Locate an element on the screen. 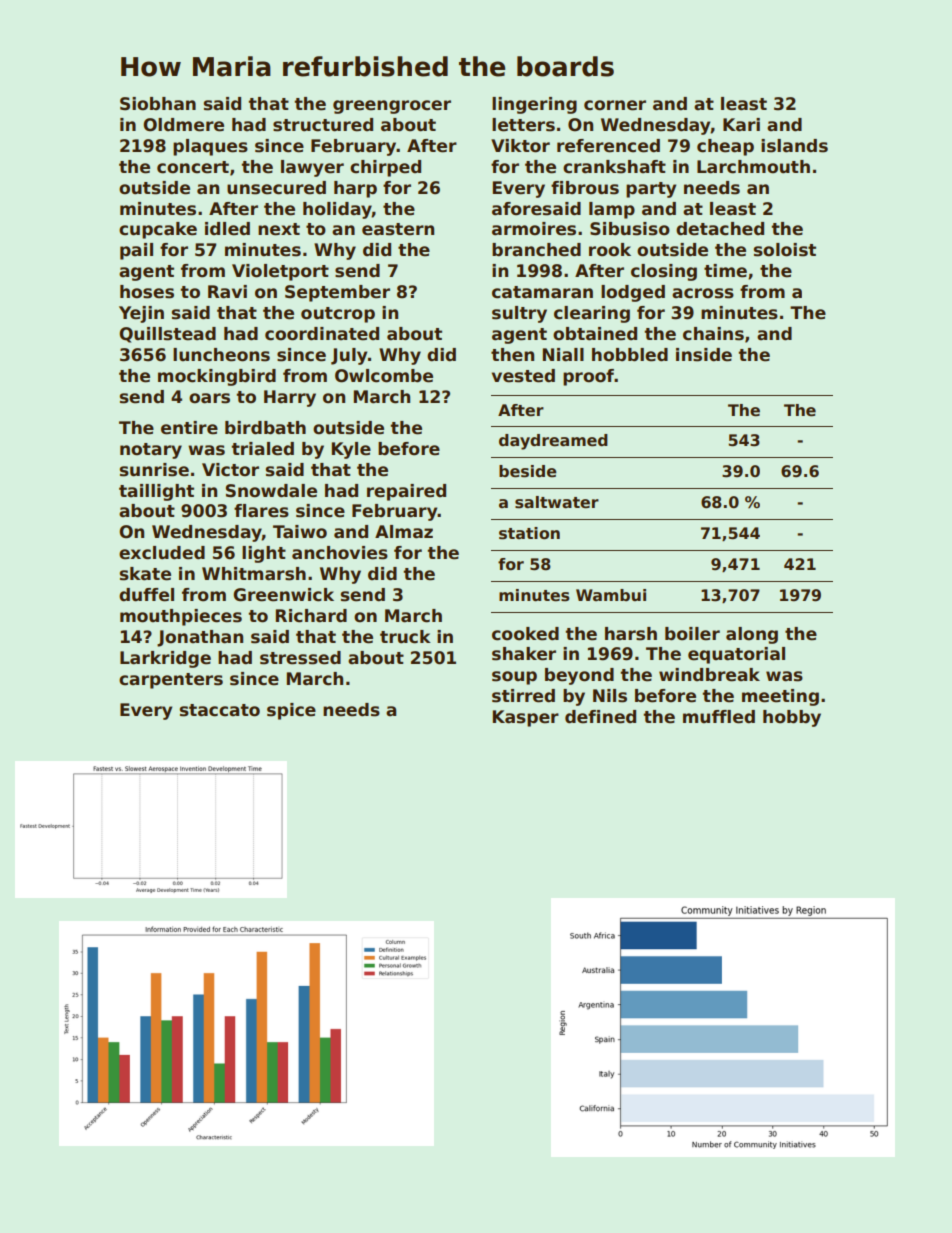  corner is located at coordinates (615, 105).
